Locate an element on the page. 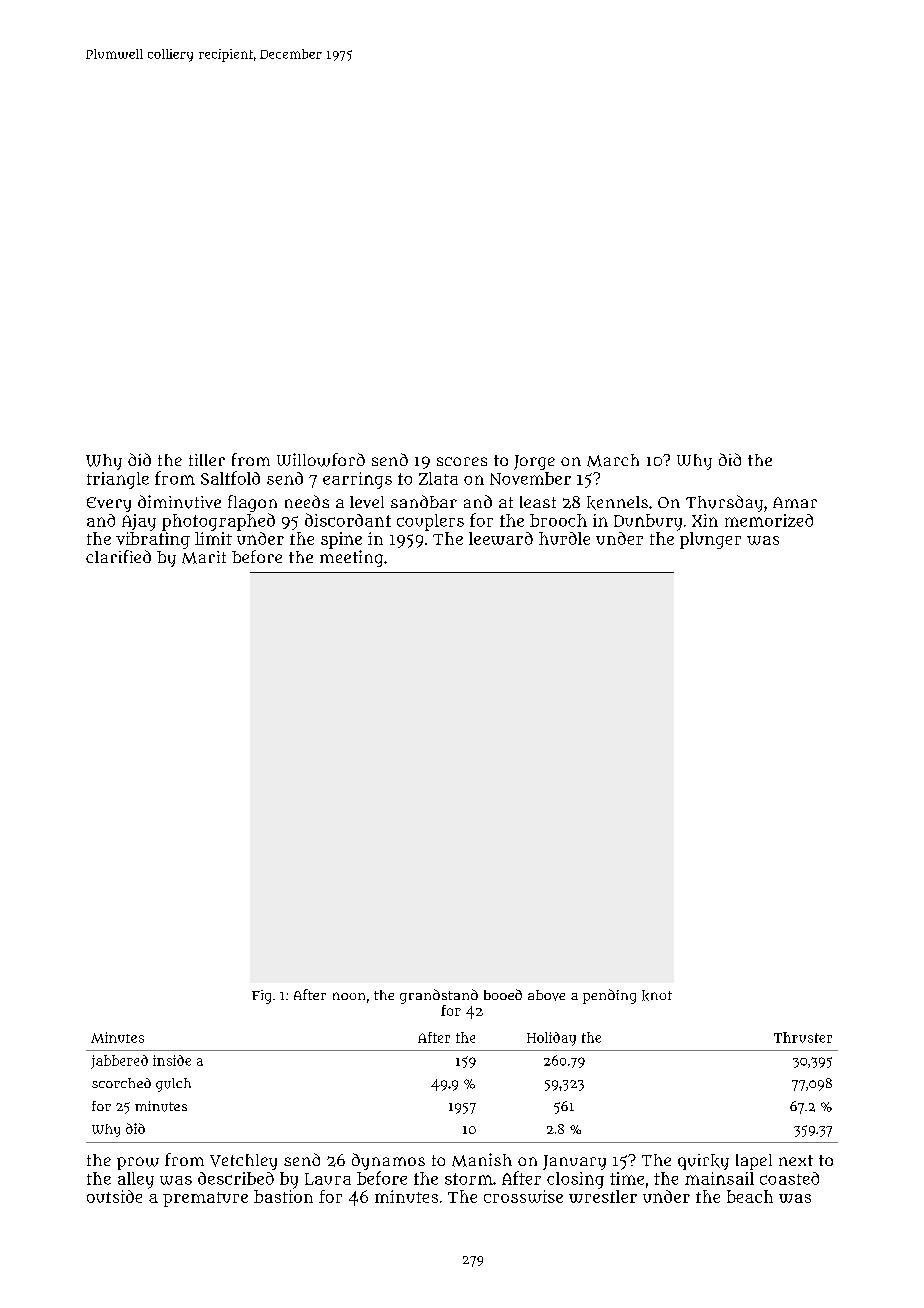 The image size is (924, 1308). noon is located at coordinates (349, 996).
